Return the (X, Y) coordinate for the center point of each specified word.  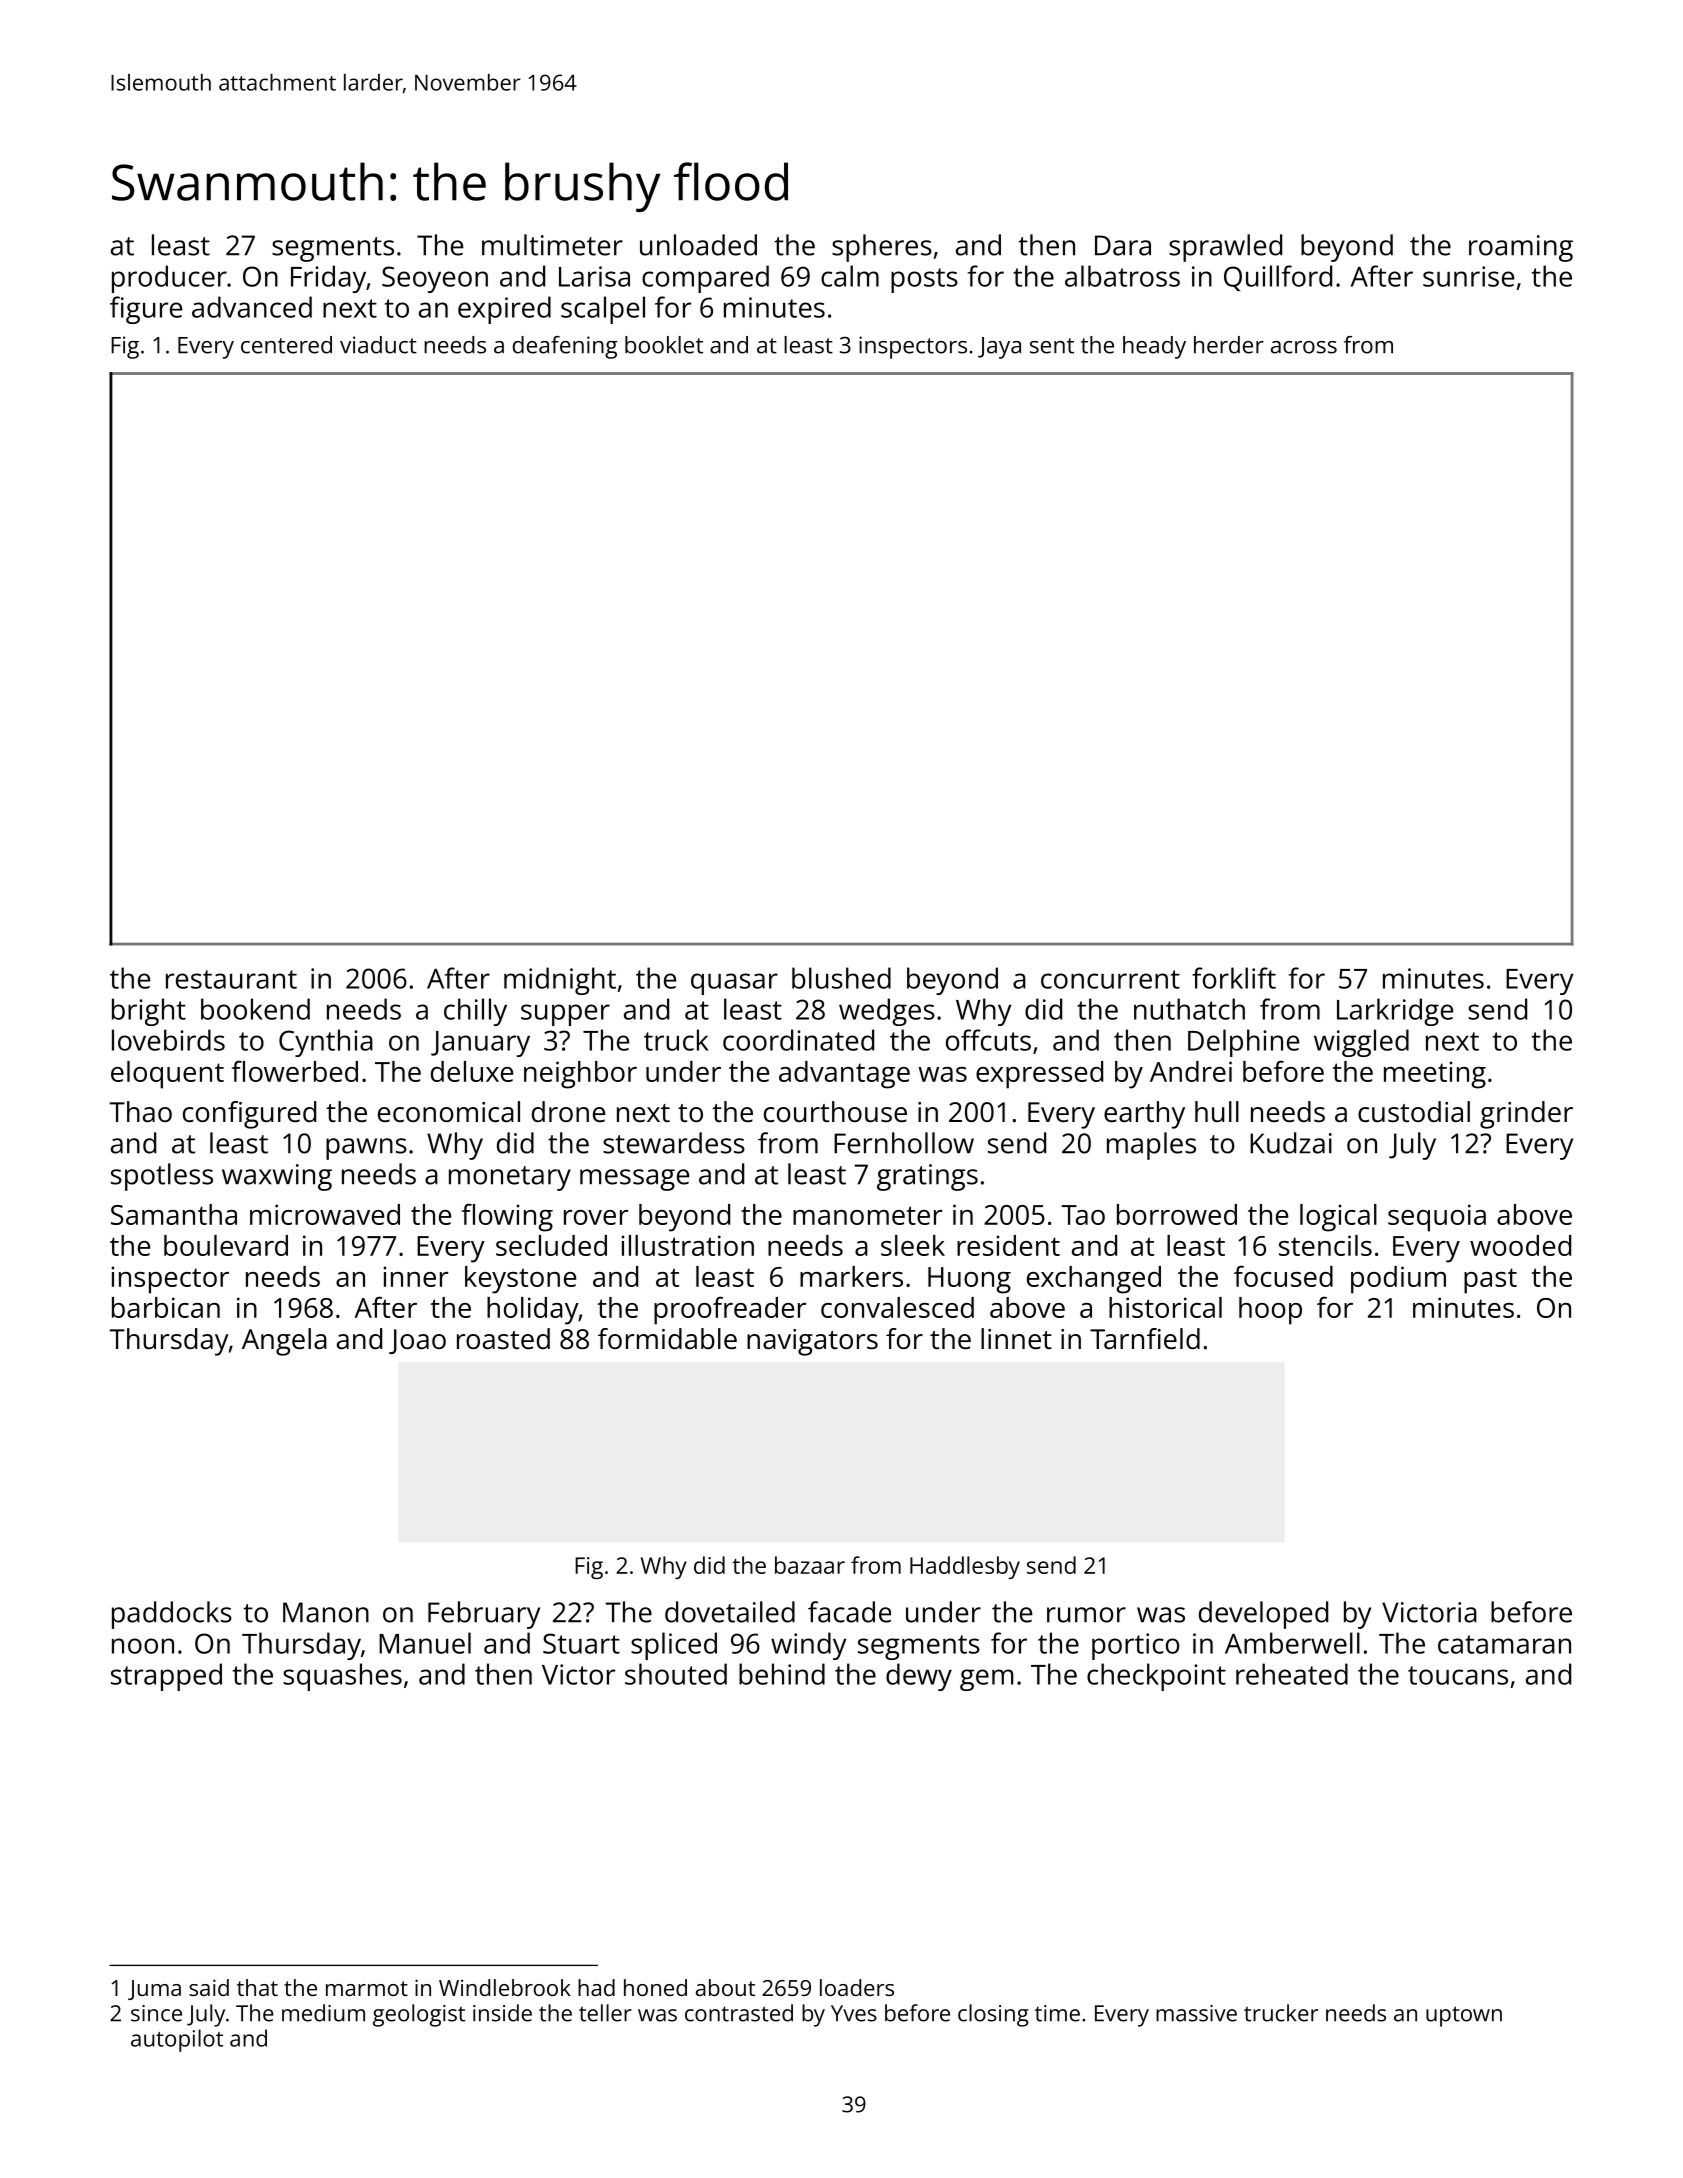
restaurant (231, 979)
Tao (1083, 1215)
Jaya (999, 348)
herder (1229, 345)
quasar (734, 984)
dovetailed (730, 1612)
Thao (140, 1111)
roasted (503, 1339)
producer (169, 279)
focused (1283, 1276)
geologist (419, 2015)
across (1304, 347)
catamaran (1504, 1644)
